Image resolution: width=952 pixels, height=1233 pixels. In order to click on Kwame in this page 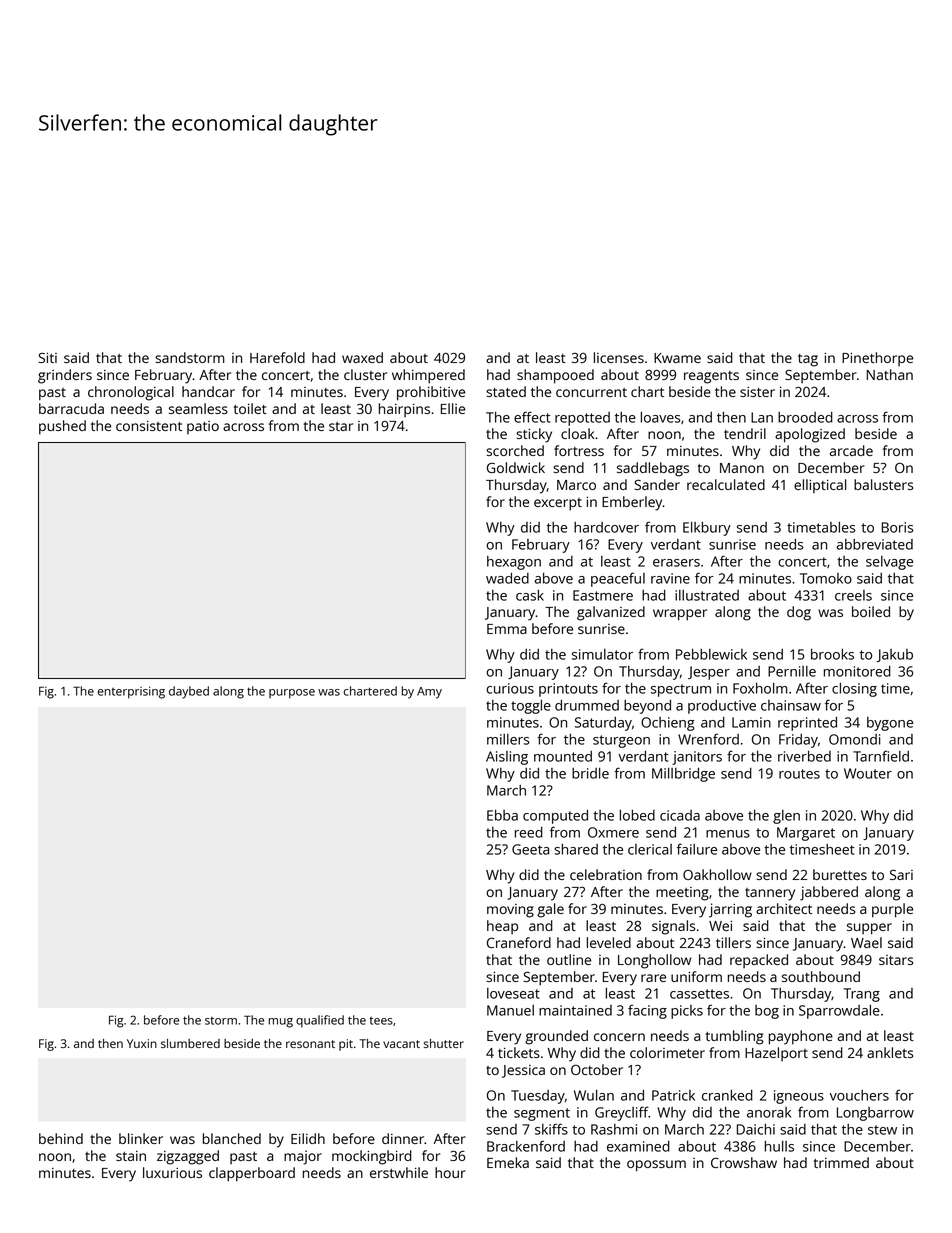, I will do `click(677, 358)`.
